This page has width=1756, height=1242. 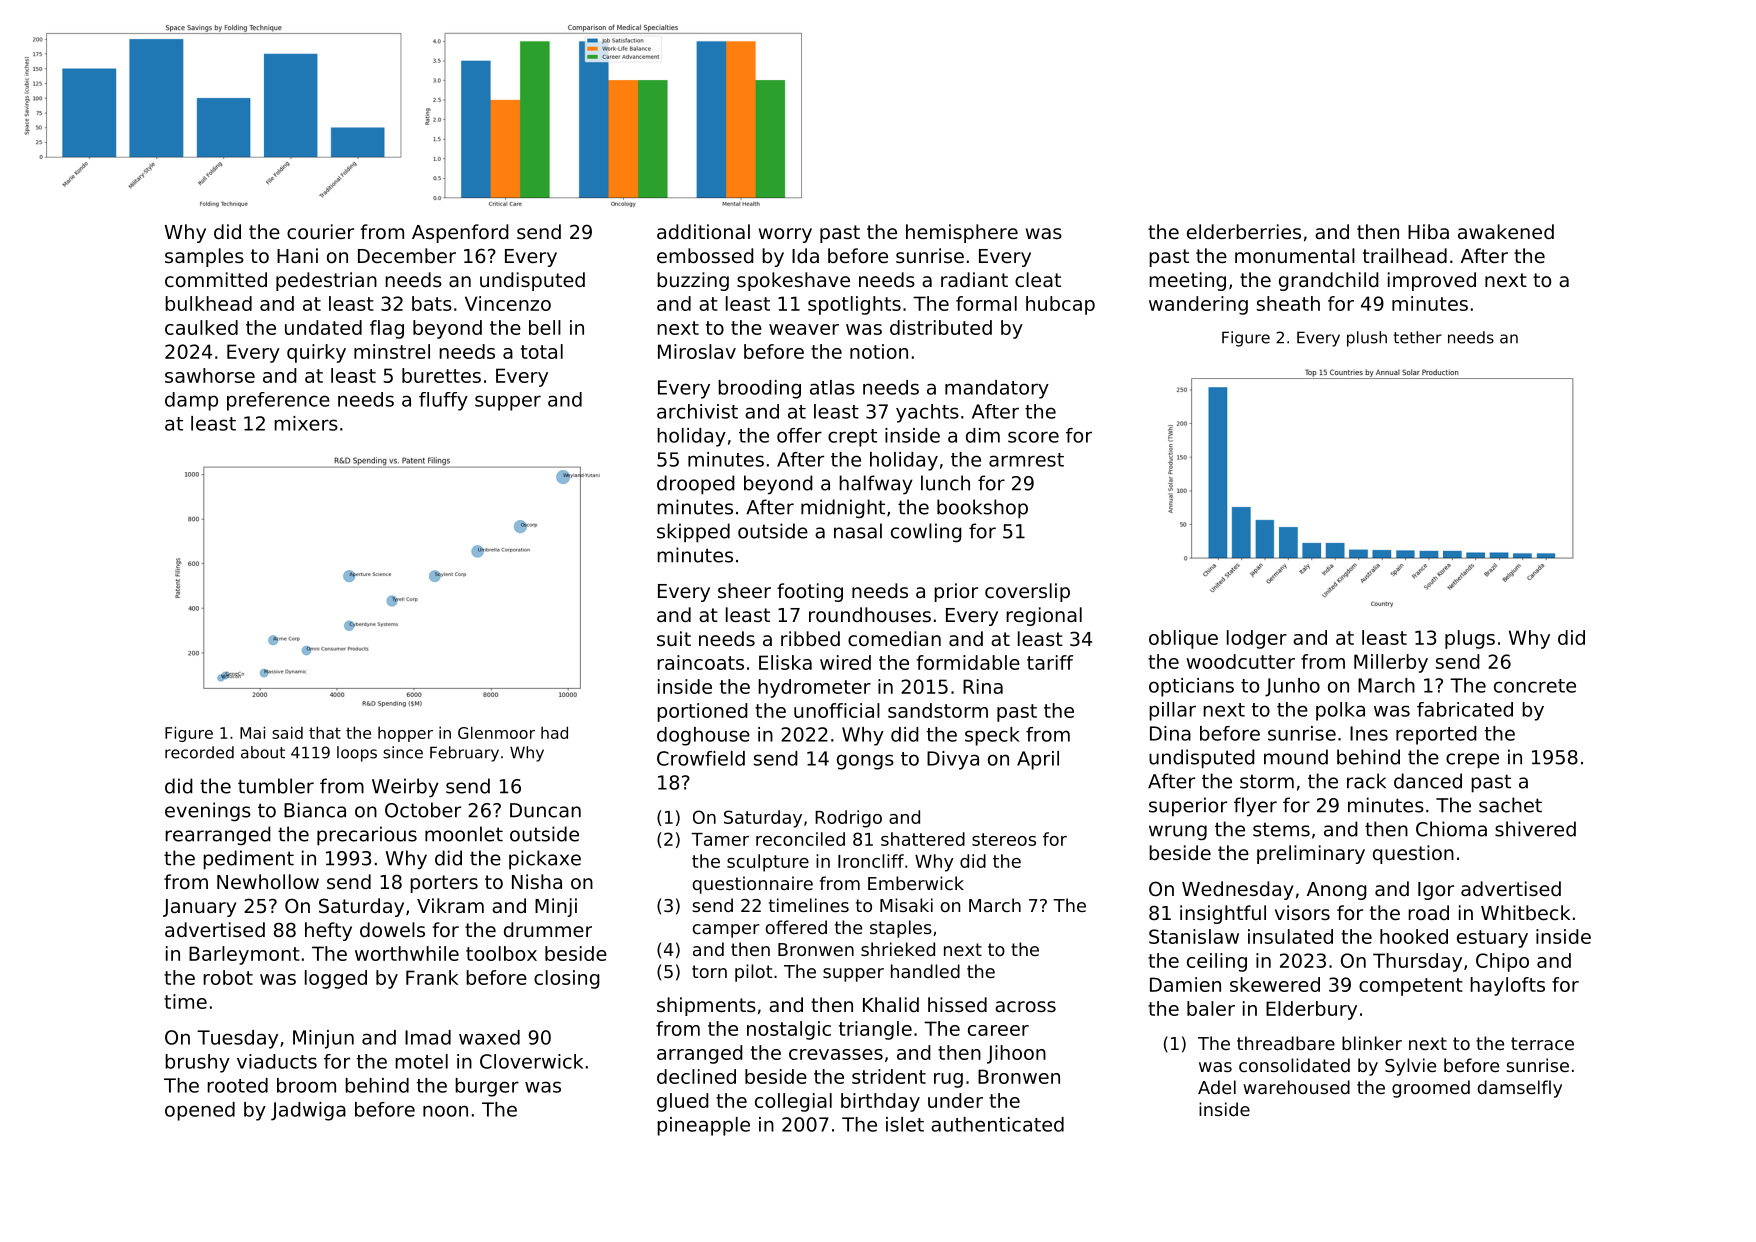 What do you see at coordinates (1033, 437) in the page?
I see `score` at bounding box center [1033, 437].
